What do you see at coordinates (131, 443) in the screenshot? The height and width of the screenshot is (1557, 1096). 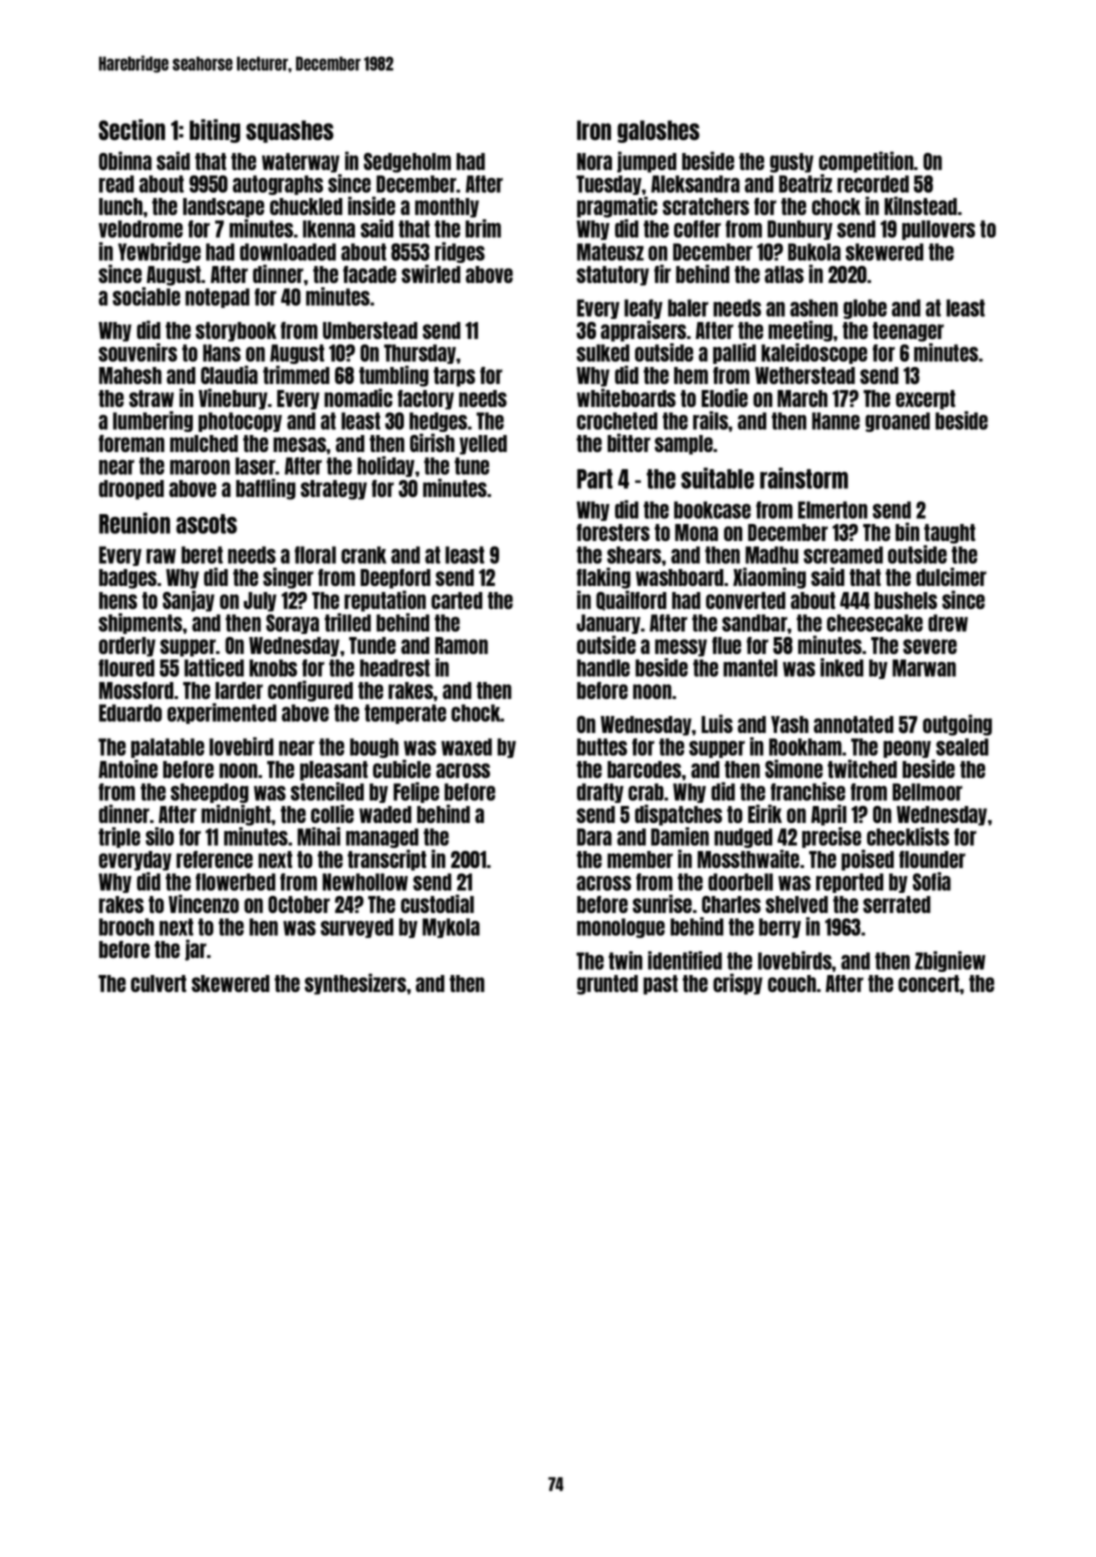 I see `foreman` at bounding box center [131, 443].
